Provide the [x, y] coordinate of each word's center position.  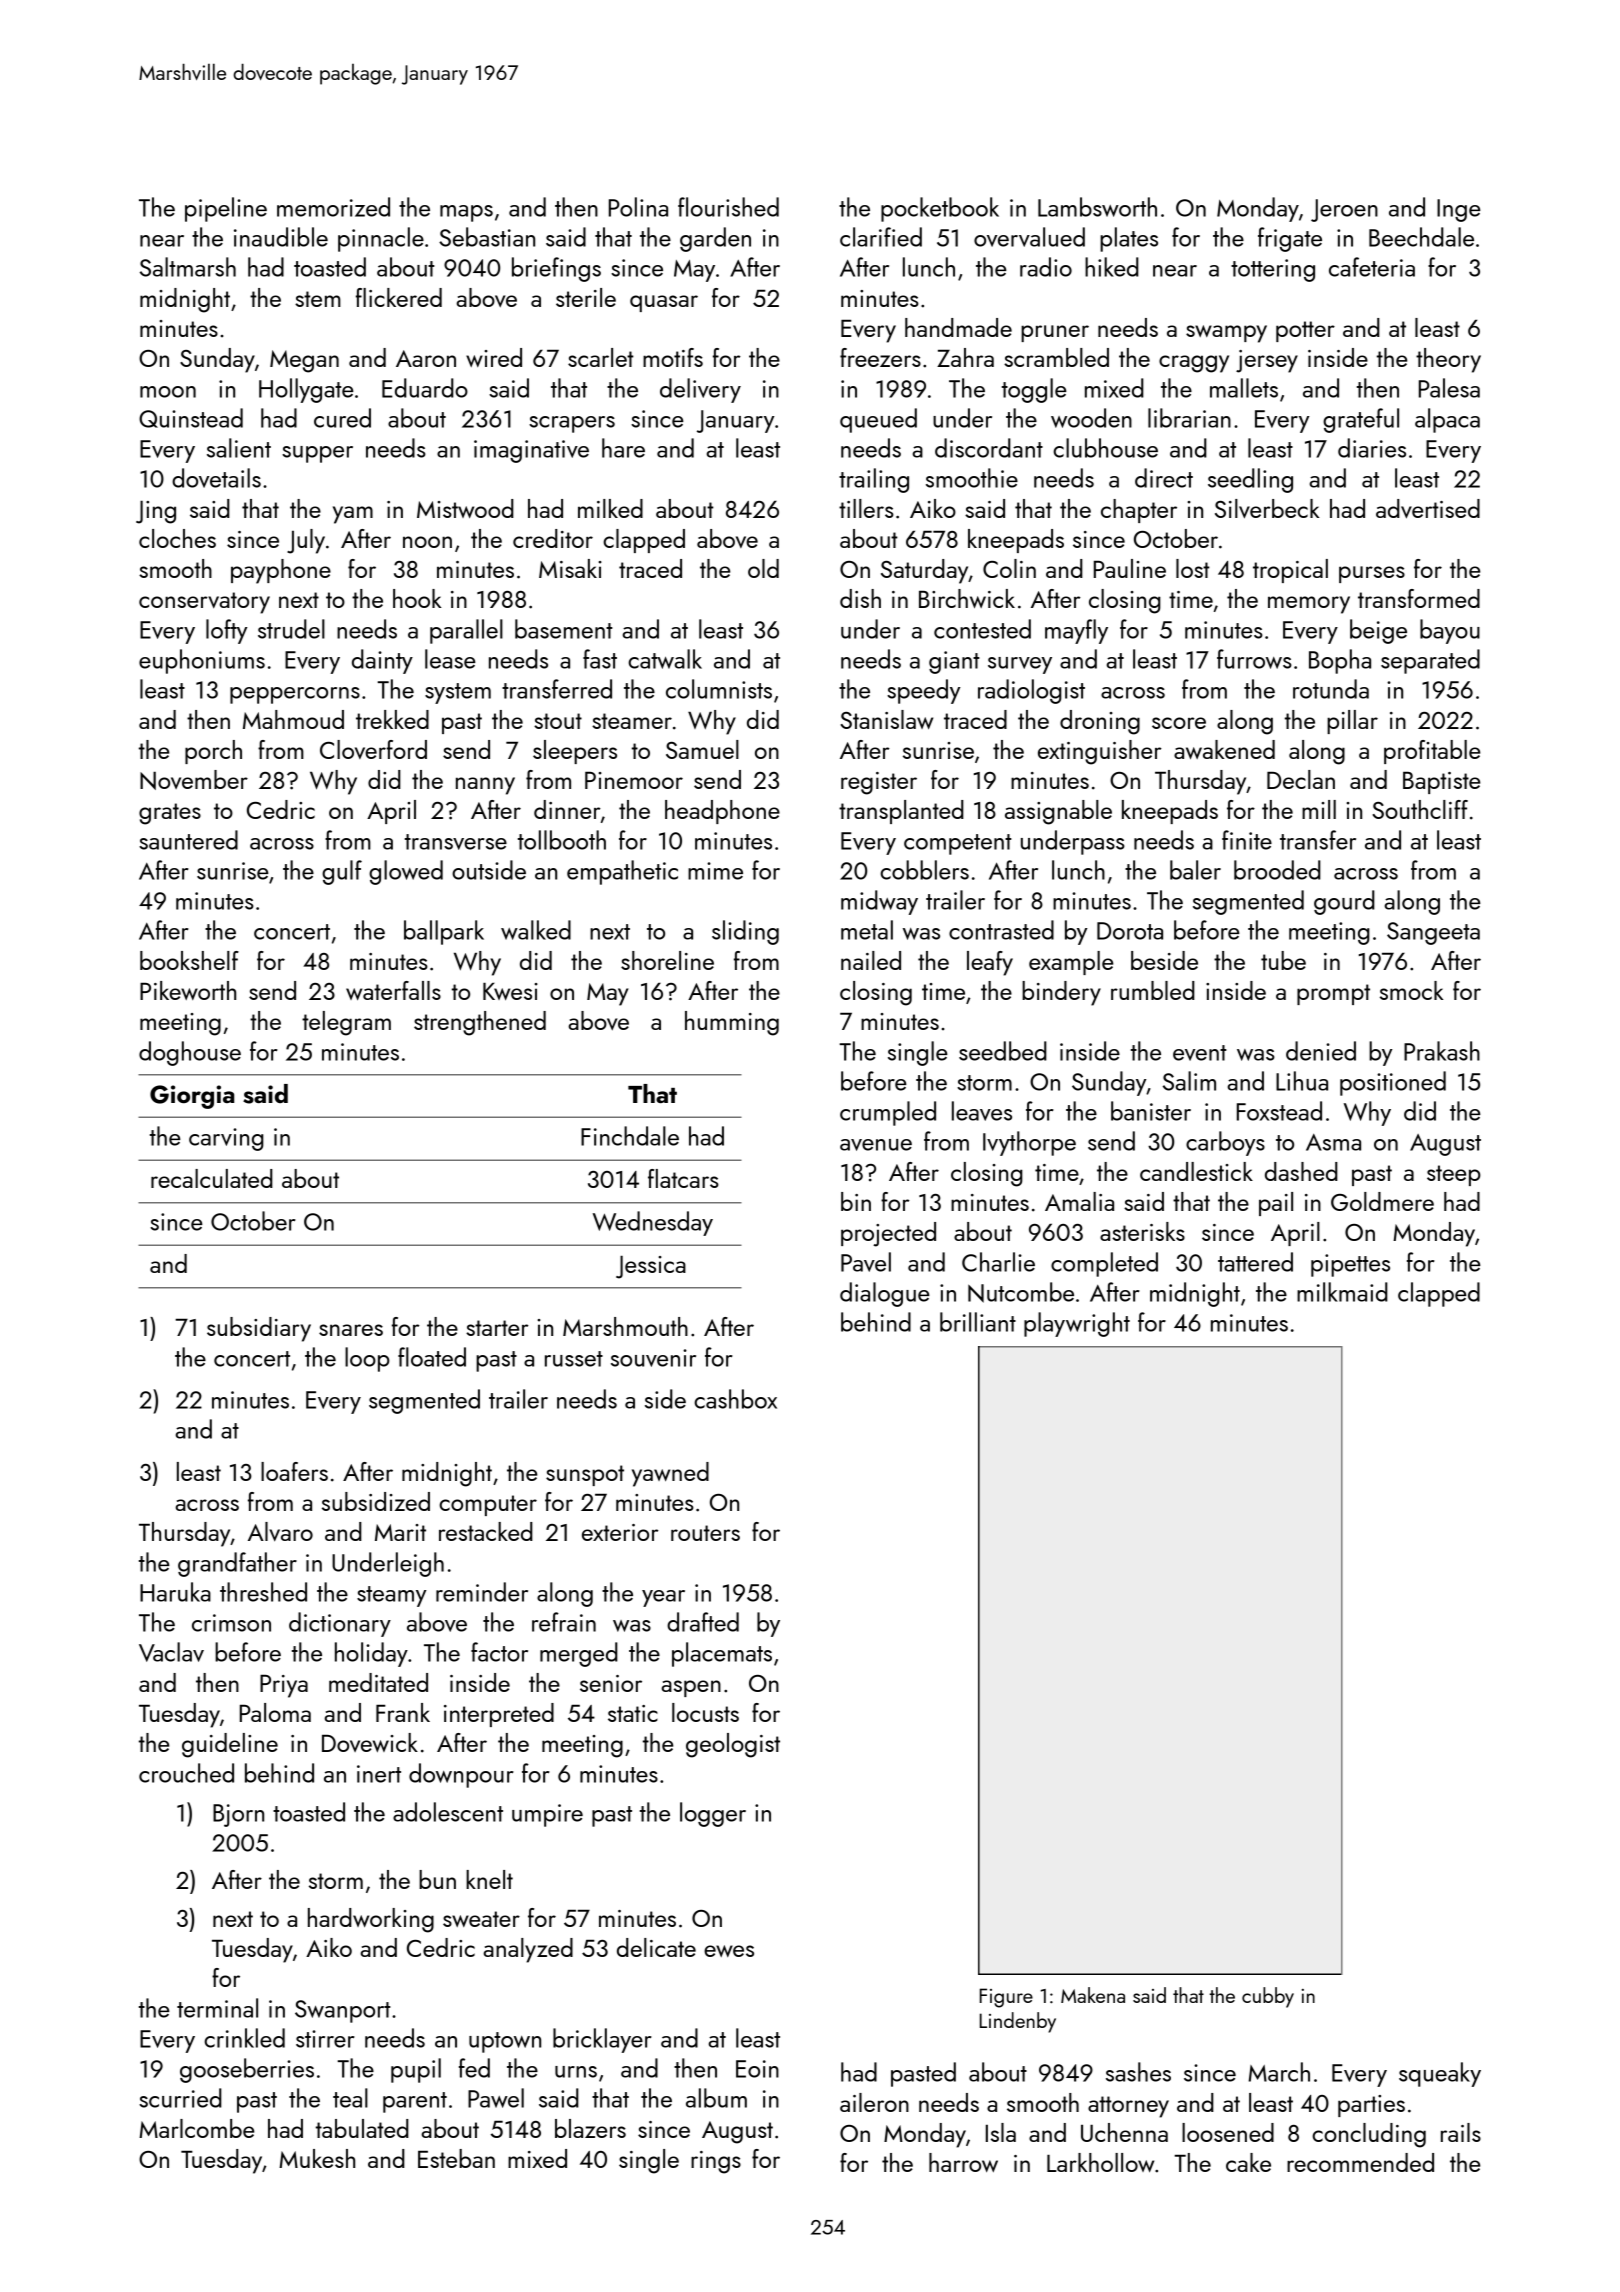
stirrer [325, 2039]
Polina [638, 207]
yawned [670, 1474]
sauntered [188, 840]
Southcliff [1420, 809]
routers [705, 1533]
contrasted [1001, 930]
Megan [304, 361]
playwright [1077, 1324]
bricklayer [602, 2040]
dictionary [340, 1624]
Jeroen [1344, 210]
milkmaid [1342, 1292]
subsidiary [259, 1329]
